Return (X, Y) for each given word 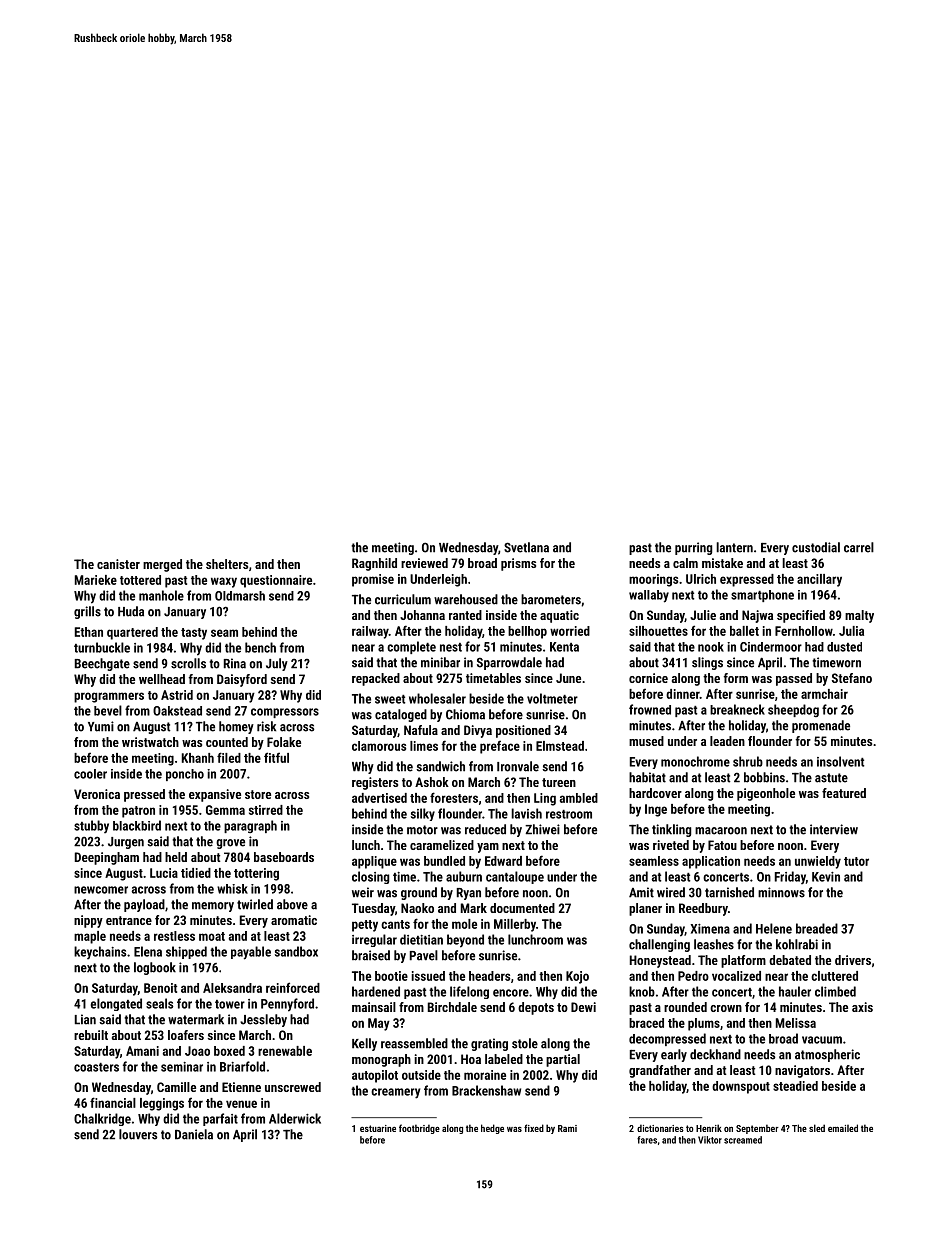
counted (227, 742)
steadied (795, 1086)
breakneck (737, 709)
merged (162, 565)
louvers (138, 1134)
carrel (859, 547)
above (292, 904)
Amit (641, 892)
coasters (96, 1067)
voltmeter (552, 698)
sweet (390, 699)
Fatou (722, 845)
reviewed (424, 563)
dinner (683, 694)
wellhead (162, 679)
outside (421, 1075)
